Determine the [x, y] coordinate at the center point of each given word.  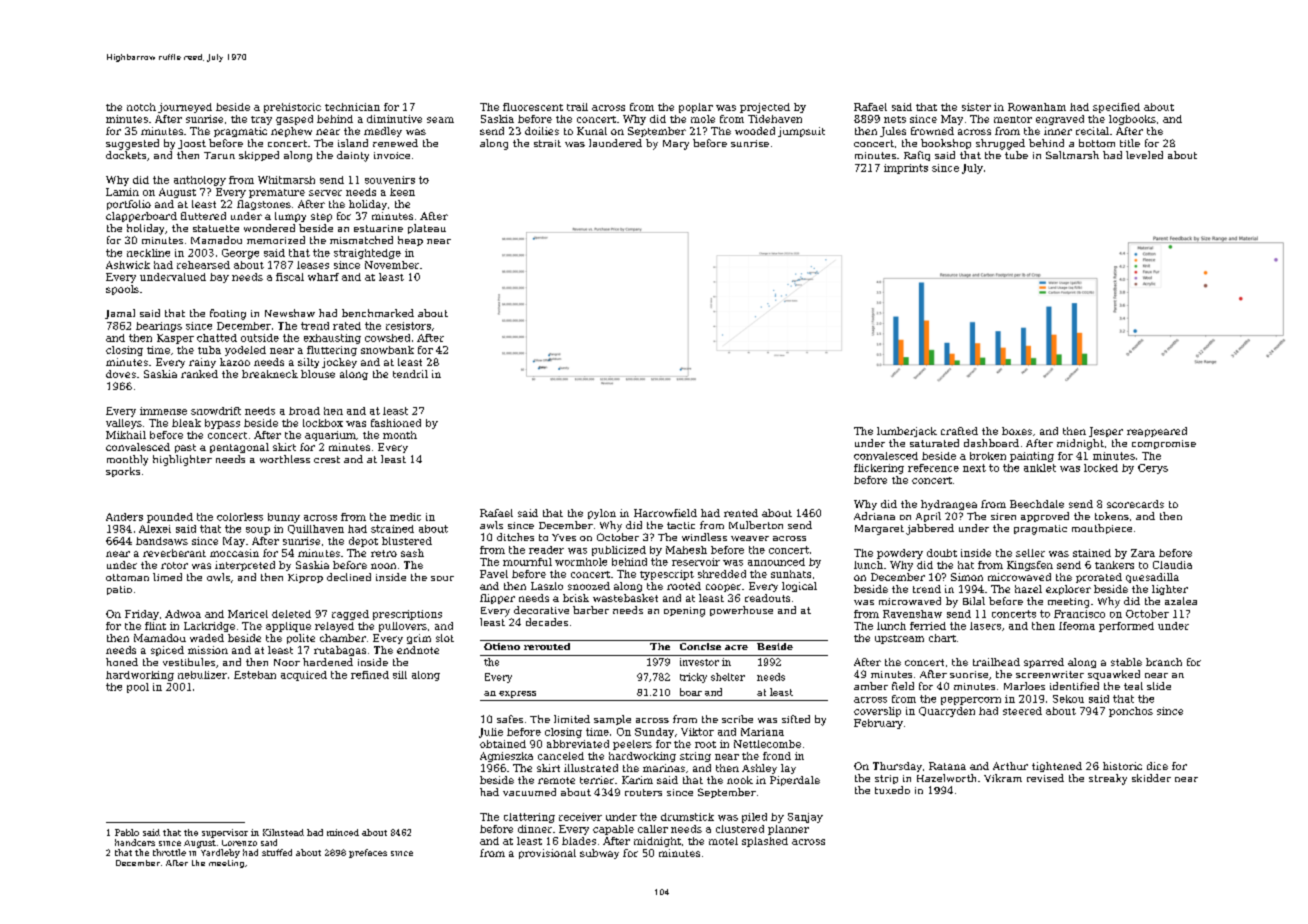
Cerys [1153, 469]
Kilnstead [283, 832]
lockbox [323, 423]
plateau [427, 229]
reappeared [1157, 432]
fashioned [396, 423]
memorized [276, 240]
